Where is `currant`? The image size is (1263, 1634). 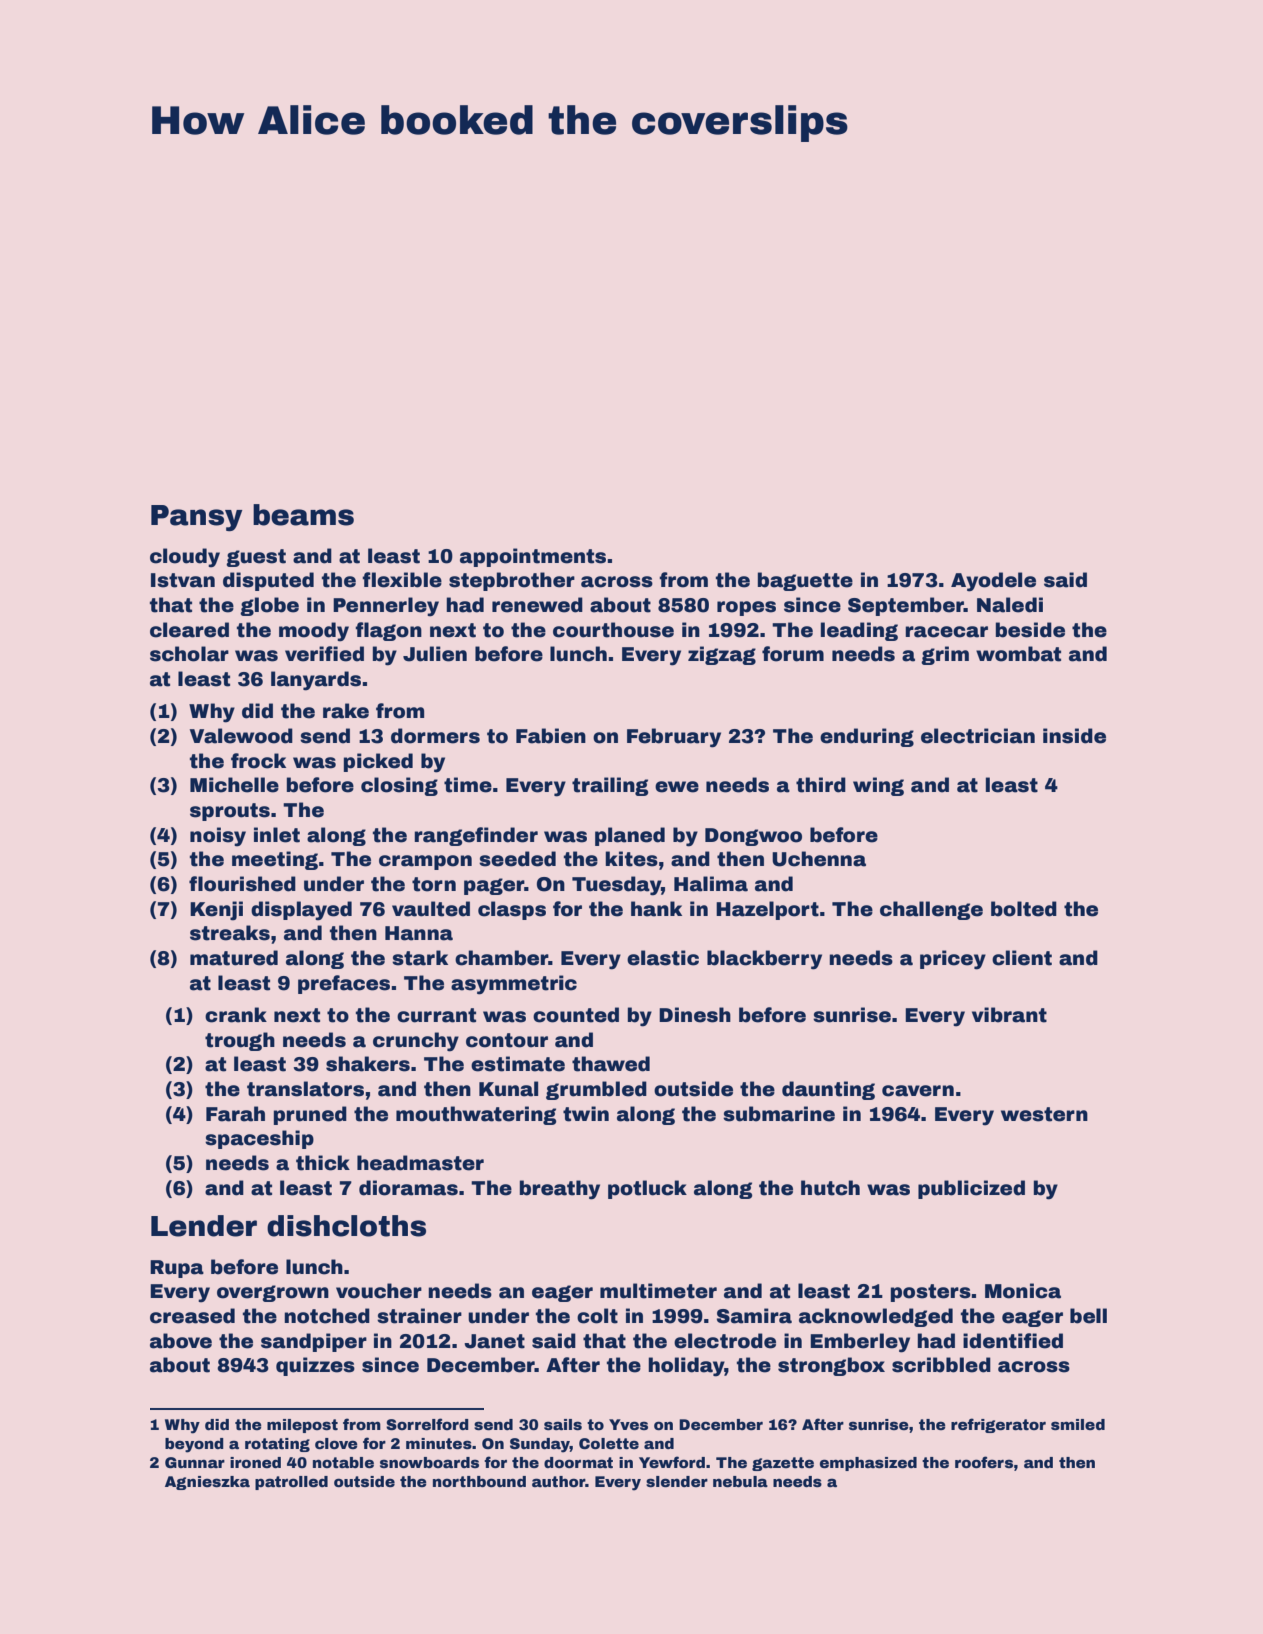 currant is located at coordinates (436, 1015).
